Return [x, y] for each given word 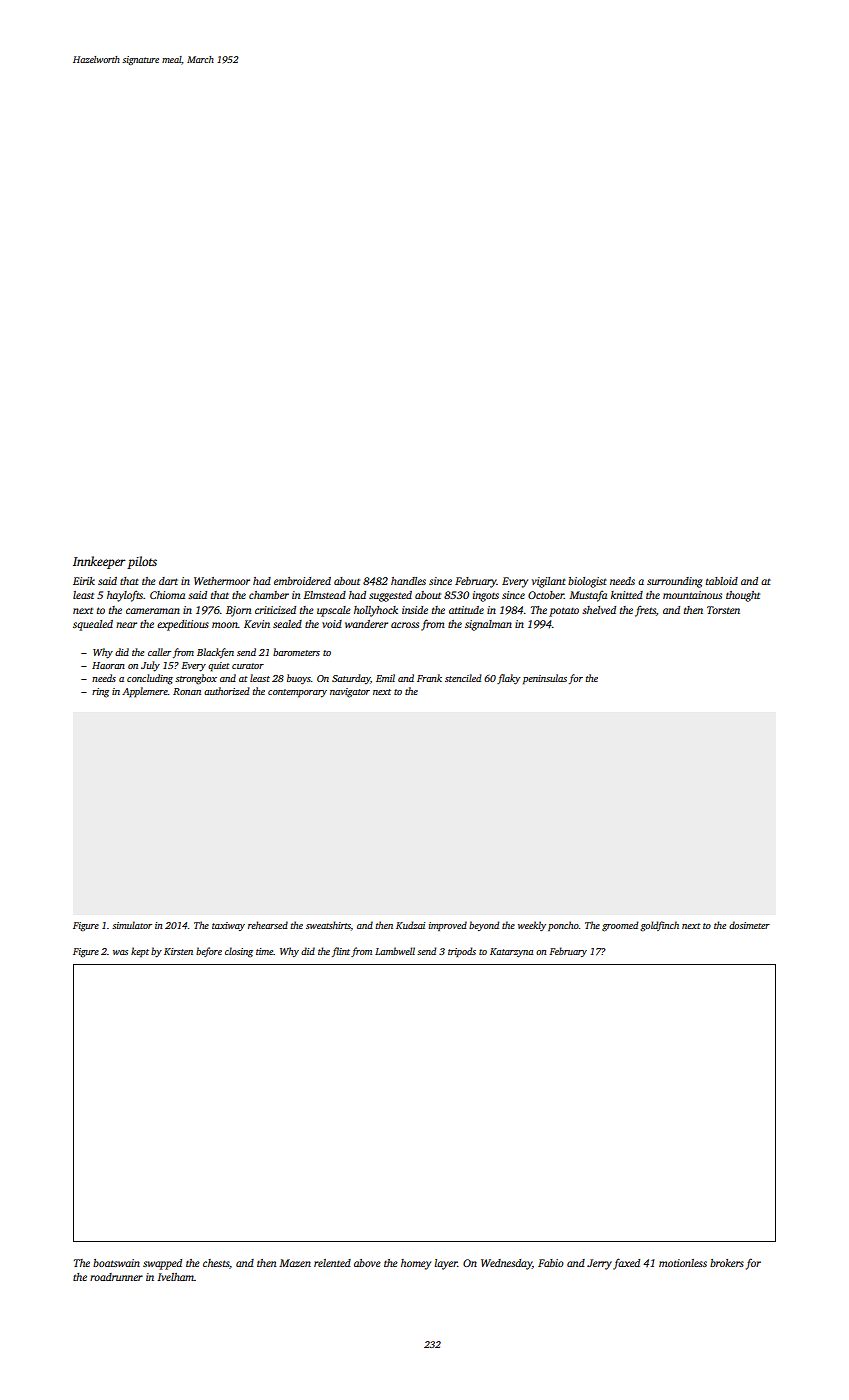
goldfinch [659, 926]
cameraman [153, 611]
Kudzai [410, 925]
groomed [620, 926]
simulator [132, 925]
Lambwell [395, 951]
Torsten [723, 610]
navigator [350, 693]
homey [416, 1264]
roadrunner [116, 1277]
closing [239, 952]
